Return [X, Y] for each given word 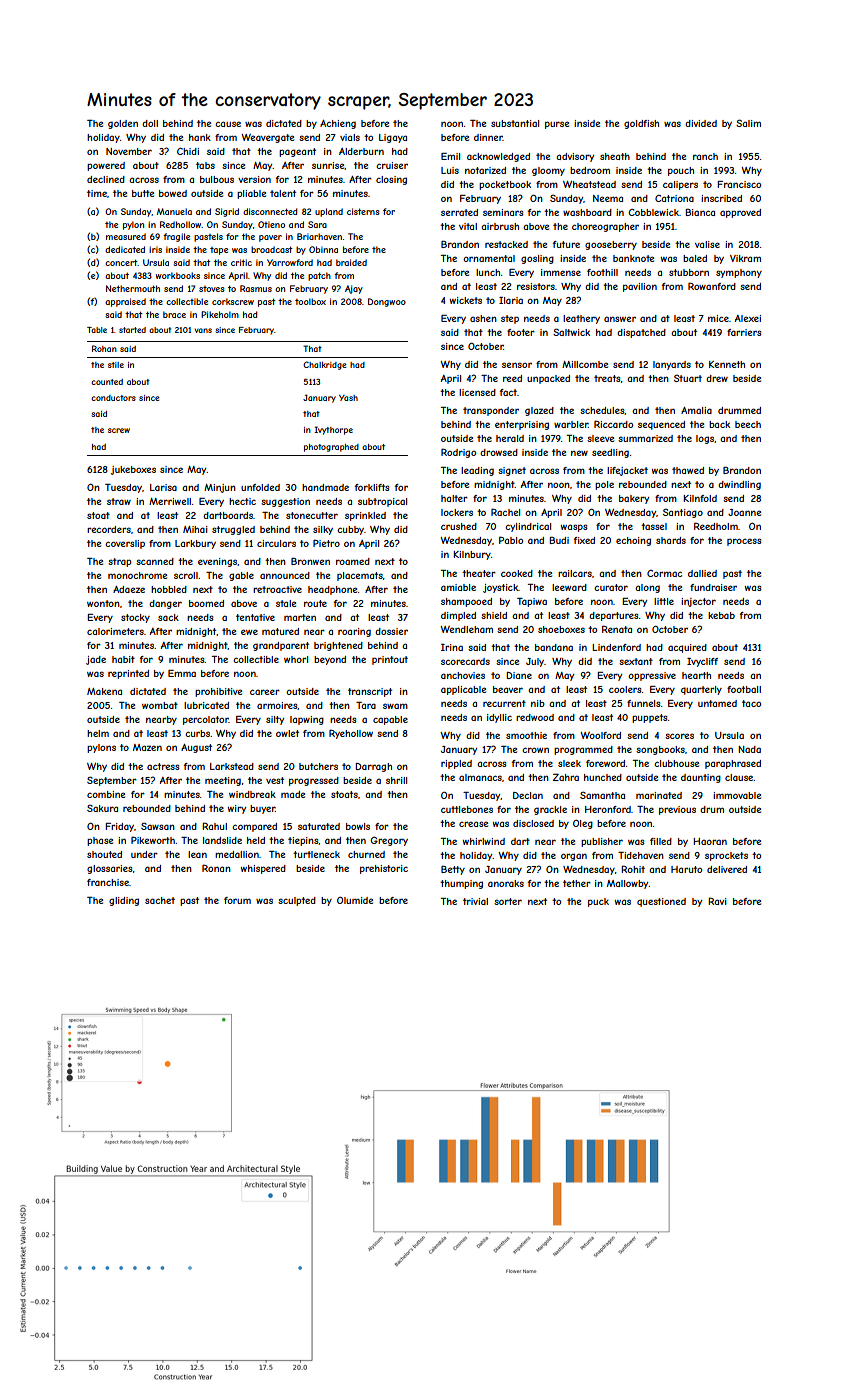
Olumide [355, 900]
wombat [160, 705]
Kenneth [727, 364]
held [256, 840]
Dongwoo [387, 302]
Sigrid [227, 212]
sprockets [726, 856]
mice [718, 318]
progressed [314, 781]
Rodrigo [458, 453]
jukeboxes [133, 470]
